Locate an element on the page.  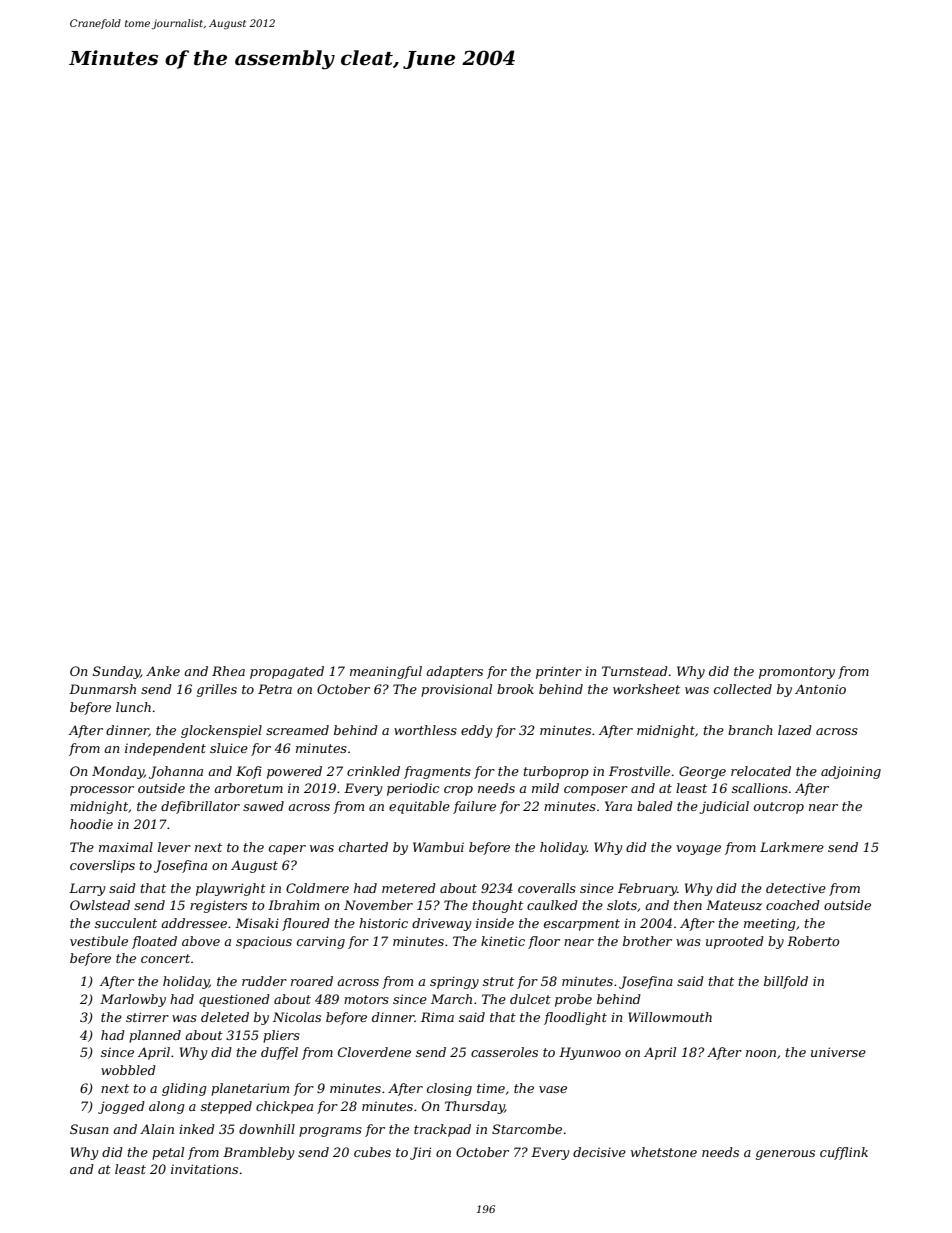
Jiri is located at coordinates (420, 1153).
